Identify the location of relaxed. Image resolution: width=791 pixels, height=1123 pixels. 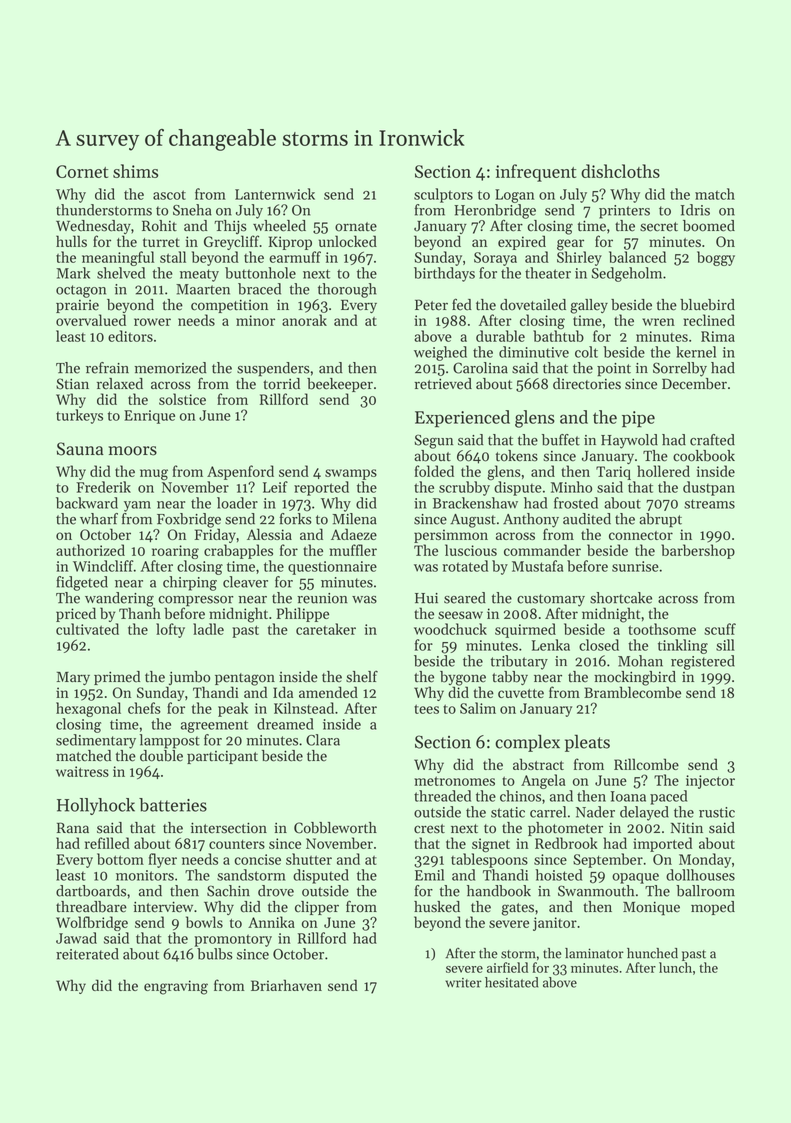
(120, 384).
